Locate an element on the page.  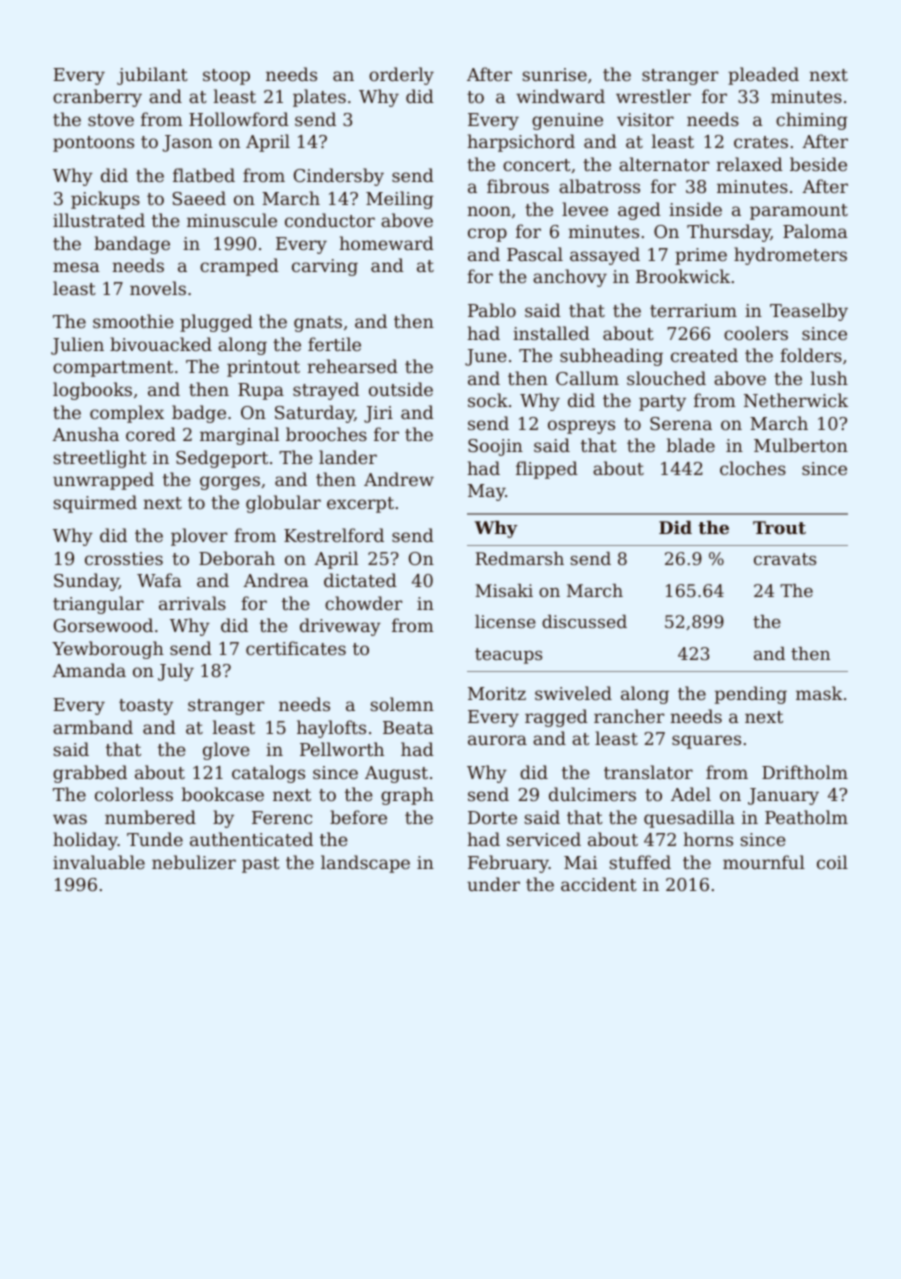
carving is located at coordinates (325, 267).
